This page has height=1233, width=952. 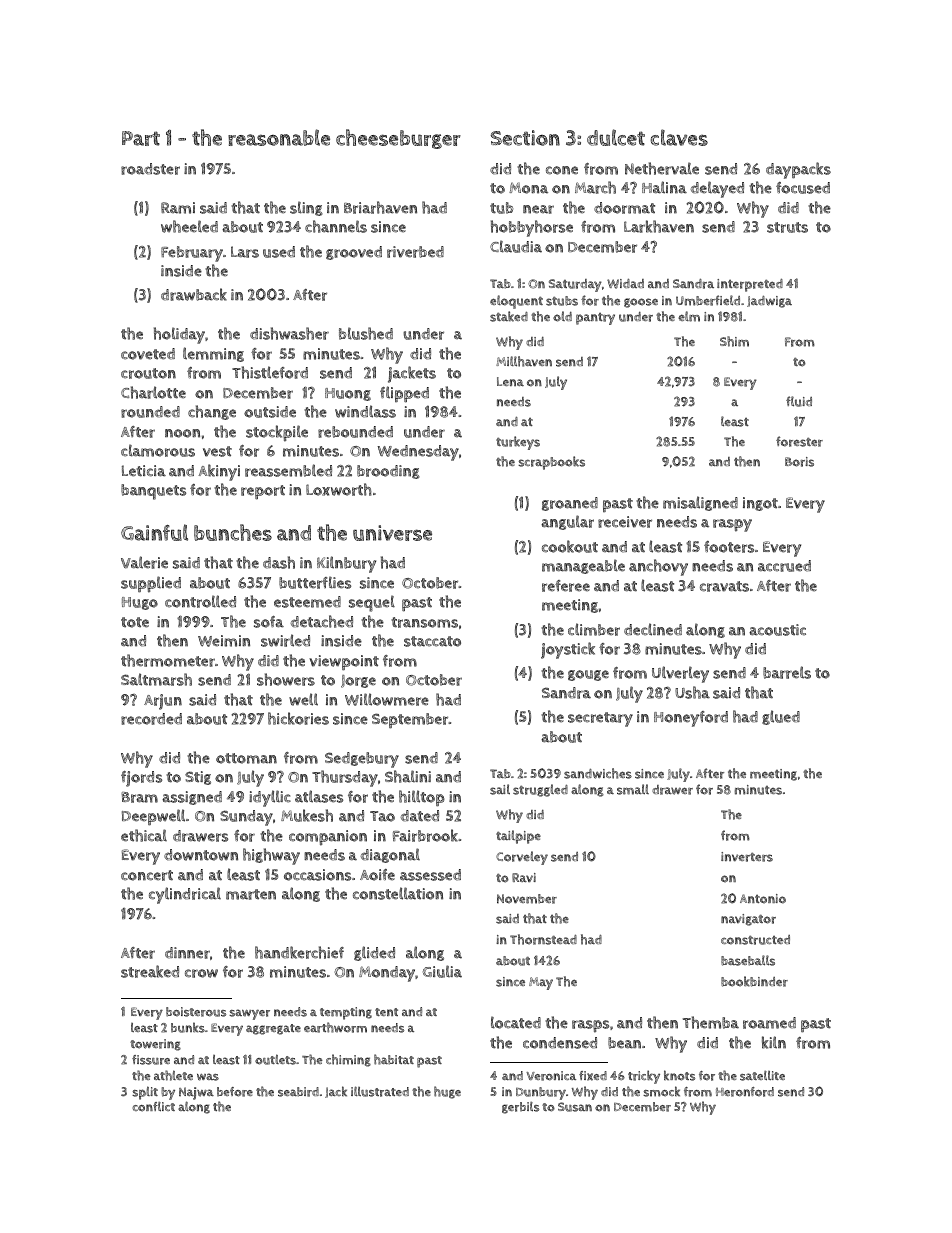 I want to click on conflict, so click(x=153, y=1107).
